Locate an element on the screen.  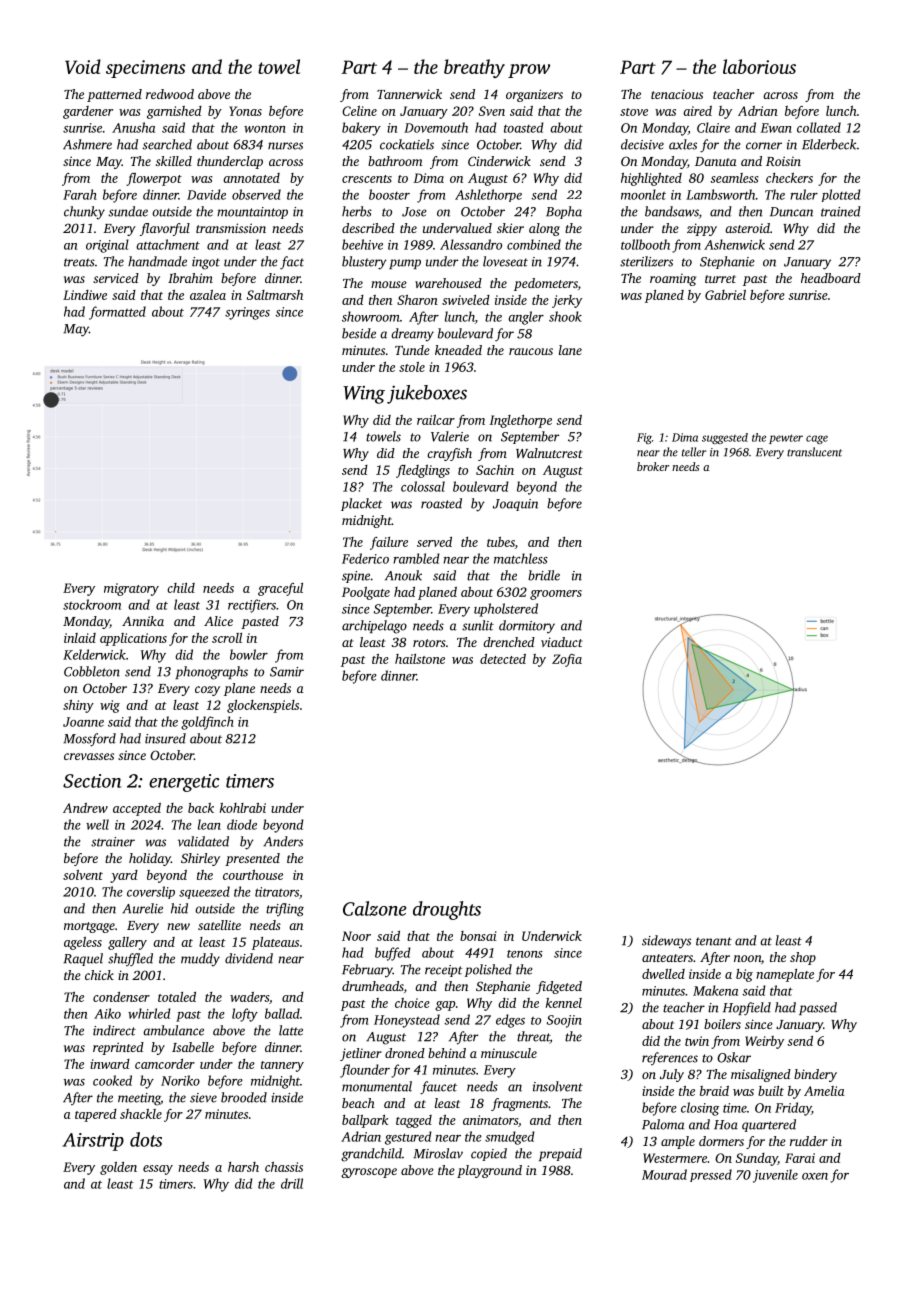
Weirby is located at coordinates (764, 1042).
